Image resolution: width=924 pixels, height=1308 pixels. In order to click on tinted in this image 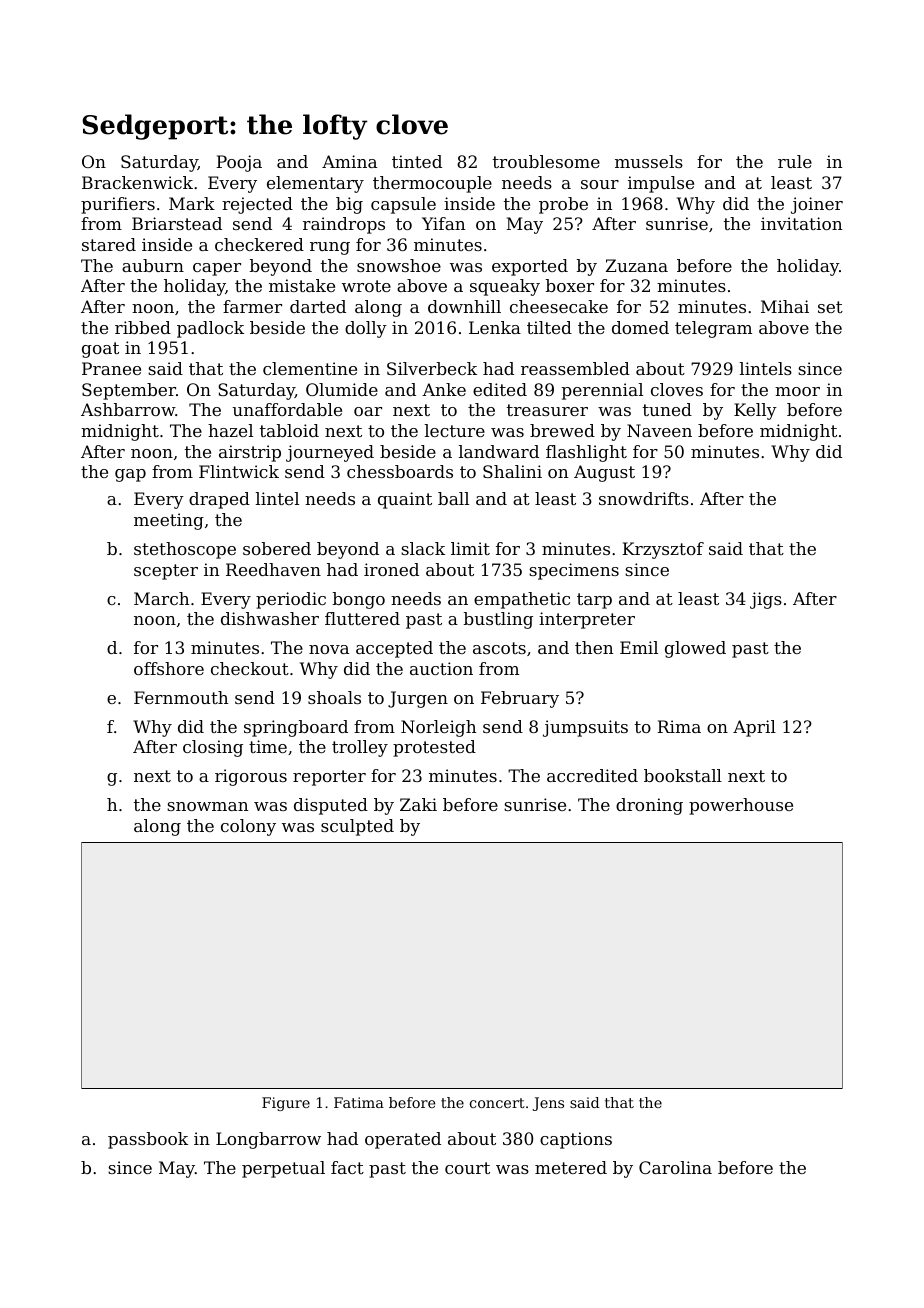, I will do `click(417, 161)`.
